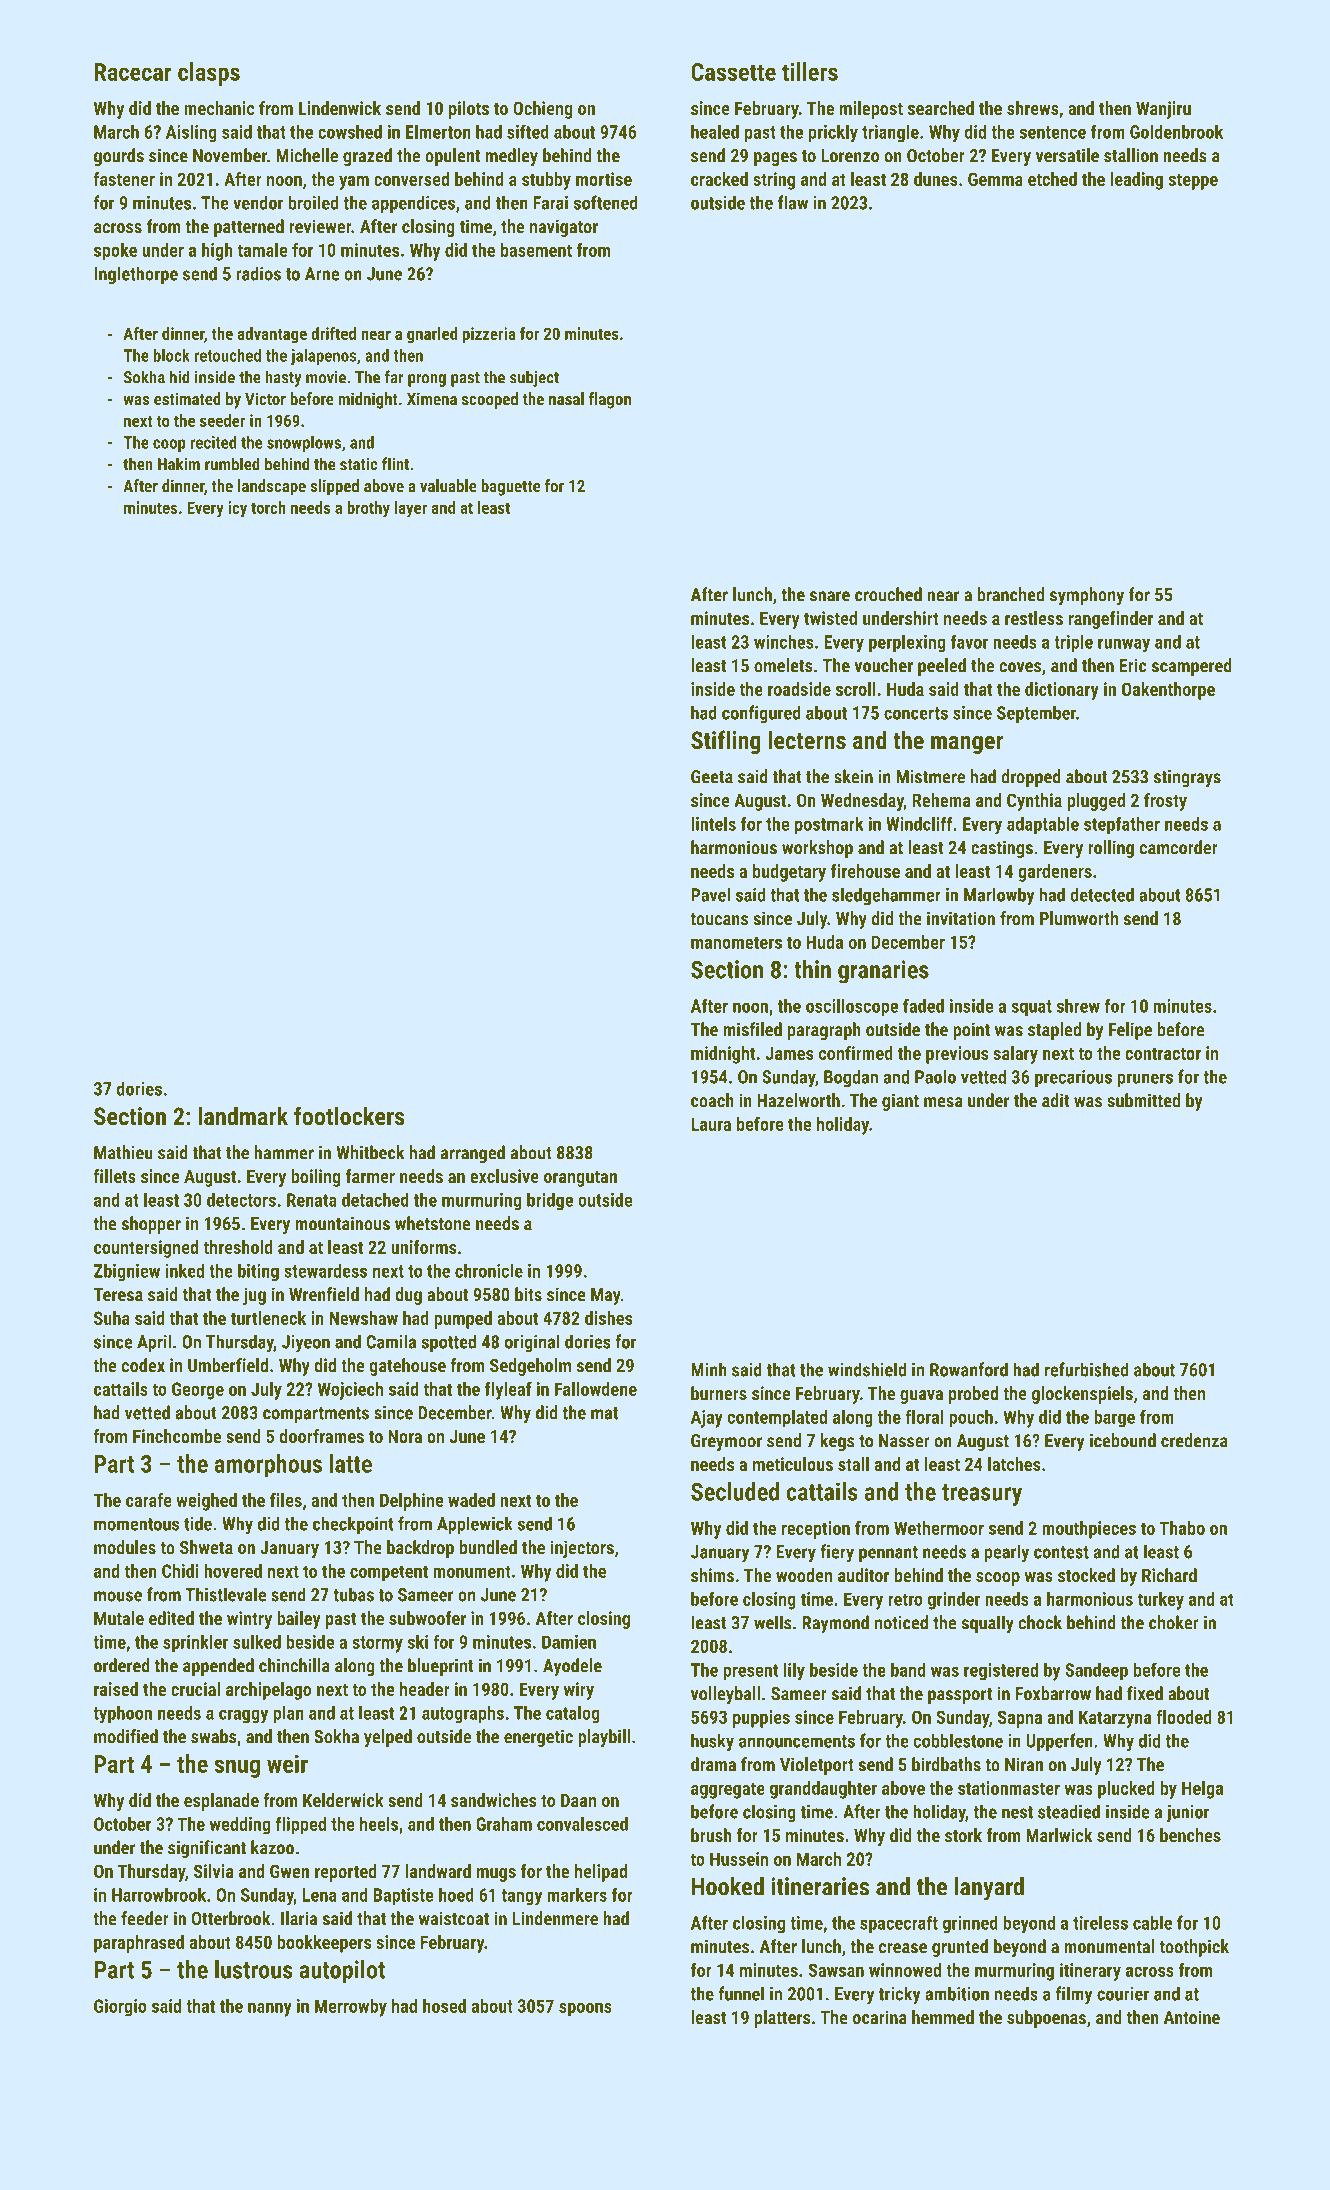  What do you see at coordinates (712, 777) in the screenshot?
I see `Geeta` at bounding box center [712, 777].
